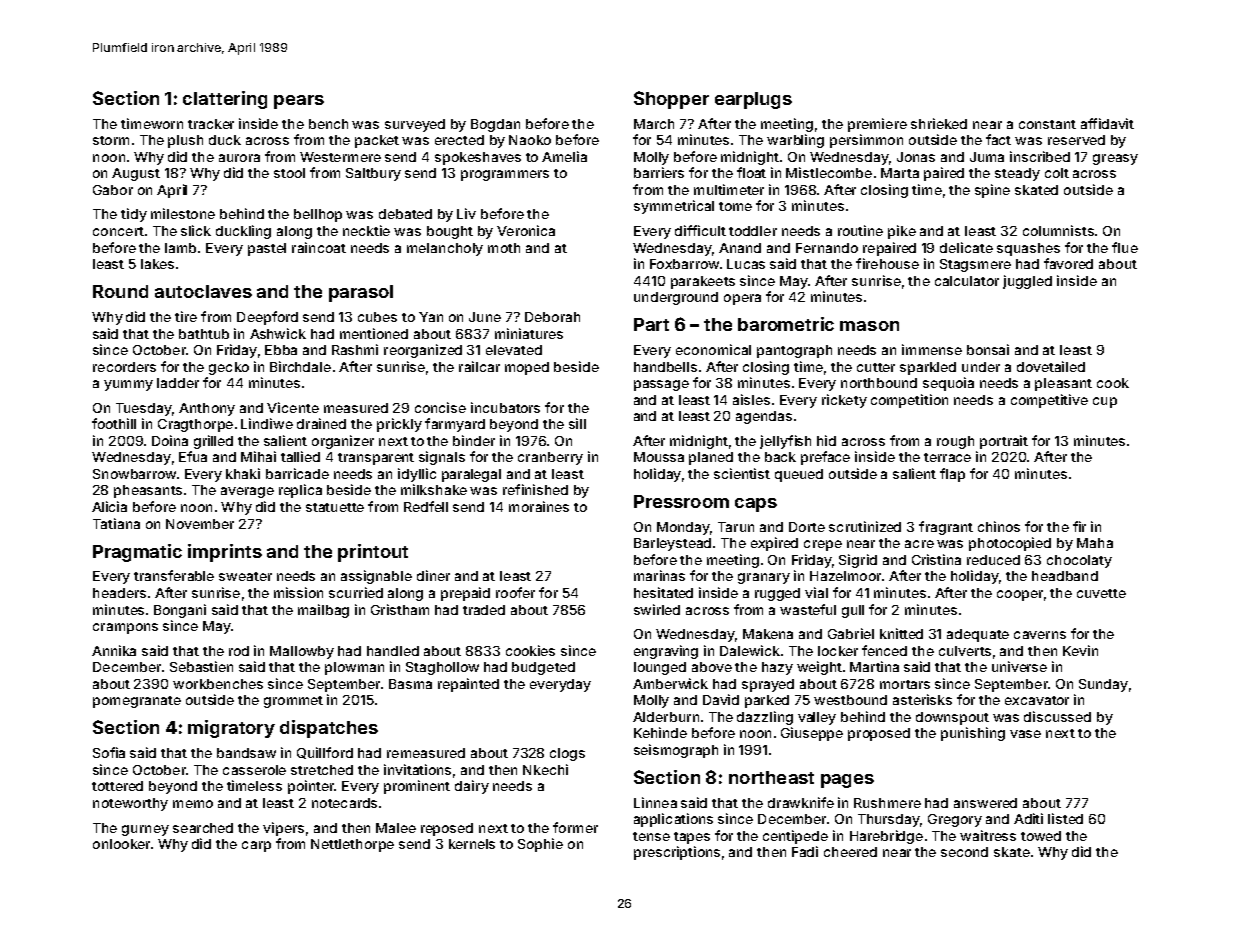  I want to click on lakes, so click(157, 264).
